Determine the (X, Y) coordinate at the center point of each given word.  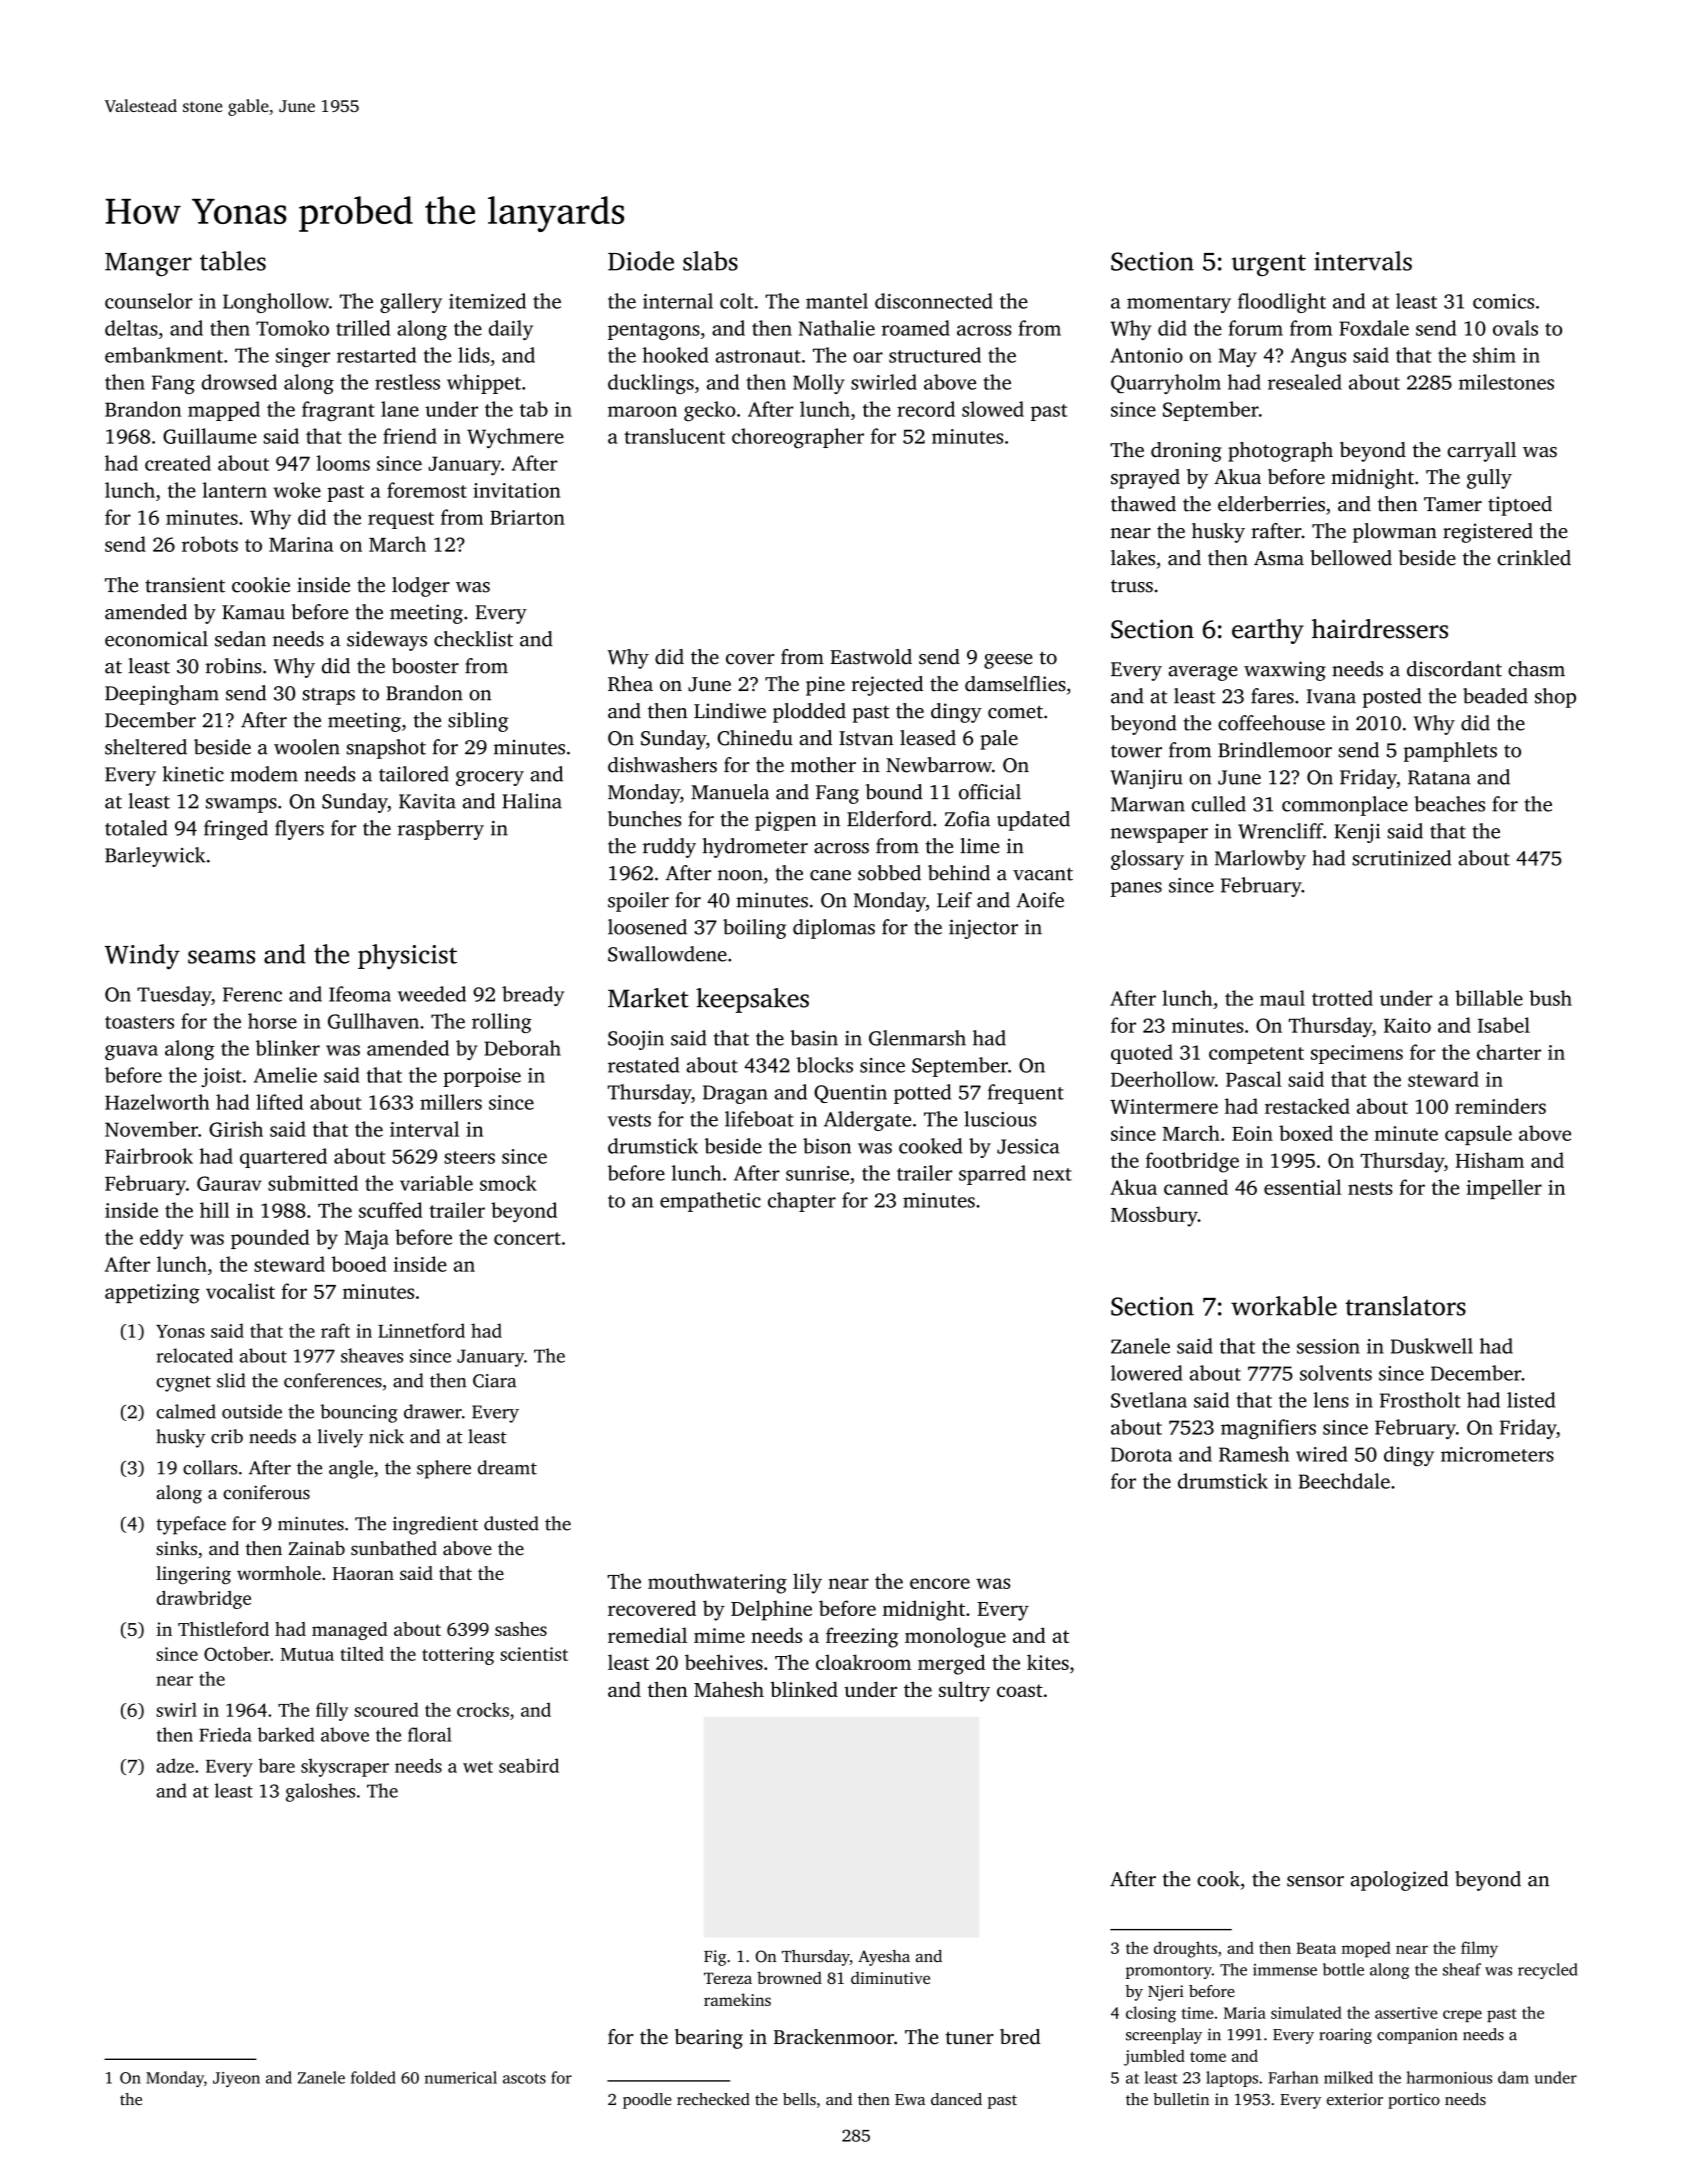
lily (807, 1583)
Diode (641, 261)
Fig (715, 1958)
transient (185, 585)
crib (227, 1436)
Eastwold (871, 657)
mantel (837, 301)
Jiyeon (236, 2079)
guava (131, 1052)
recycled (1548, 1971)
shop (1555, 698)
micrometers (1497, 1454)
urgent (1269, 265)
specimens (1357, 1054)
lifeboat (759, 1119)
